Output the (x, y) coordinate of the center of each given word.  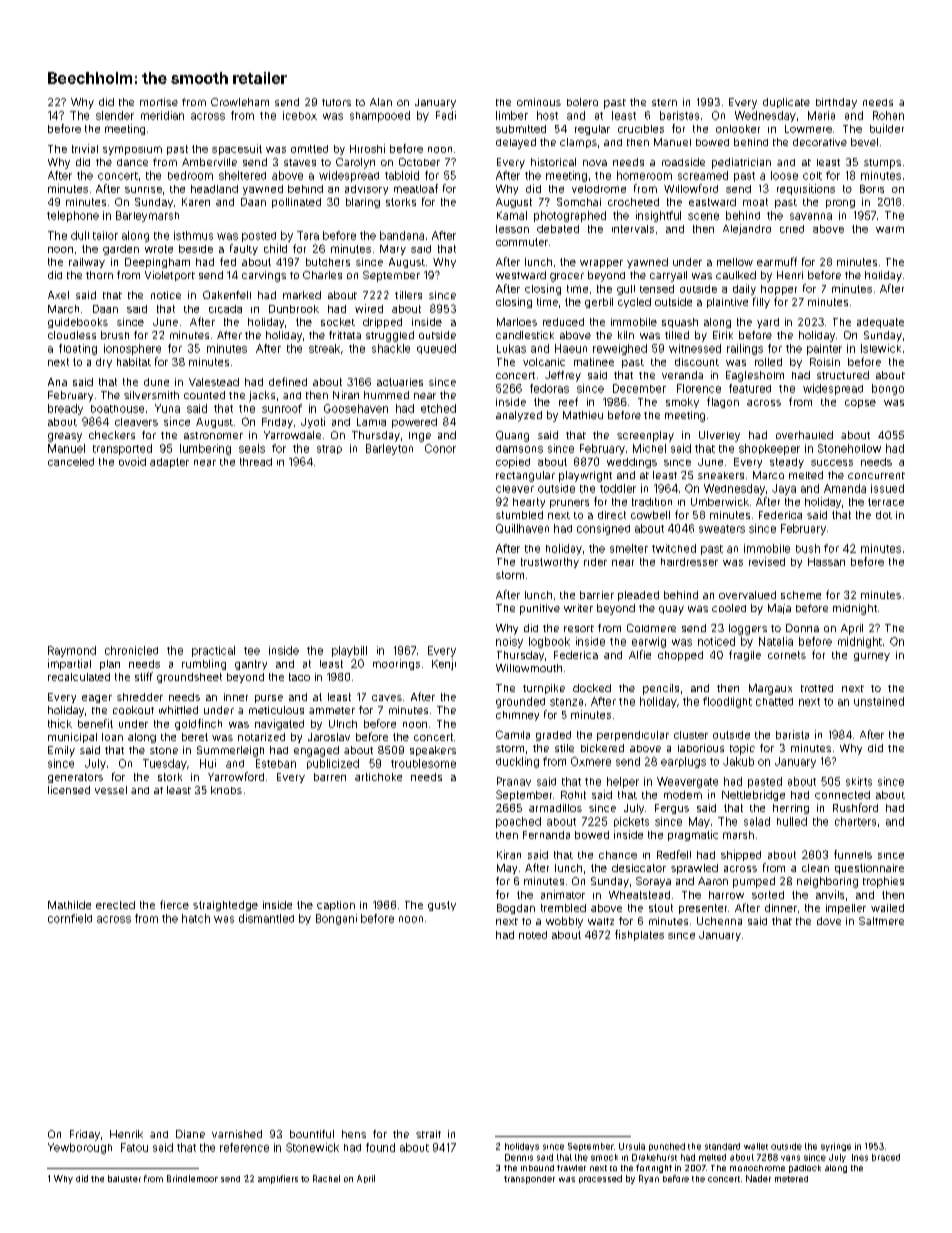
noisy (509, 642)
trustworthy (550, 563)
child (275, 248)
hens (354, 1134)
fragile (745, 655)
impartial (69, 664)
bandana (402, 235)
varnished (237, 1134)
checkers (112, 435)
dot (884, 515)
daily (744, 289)
